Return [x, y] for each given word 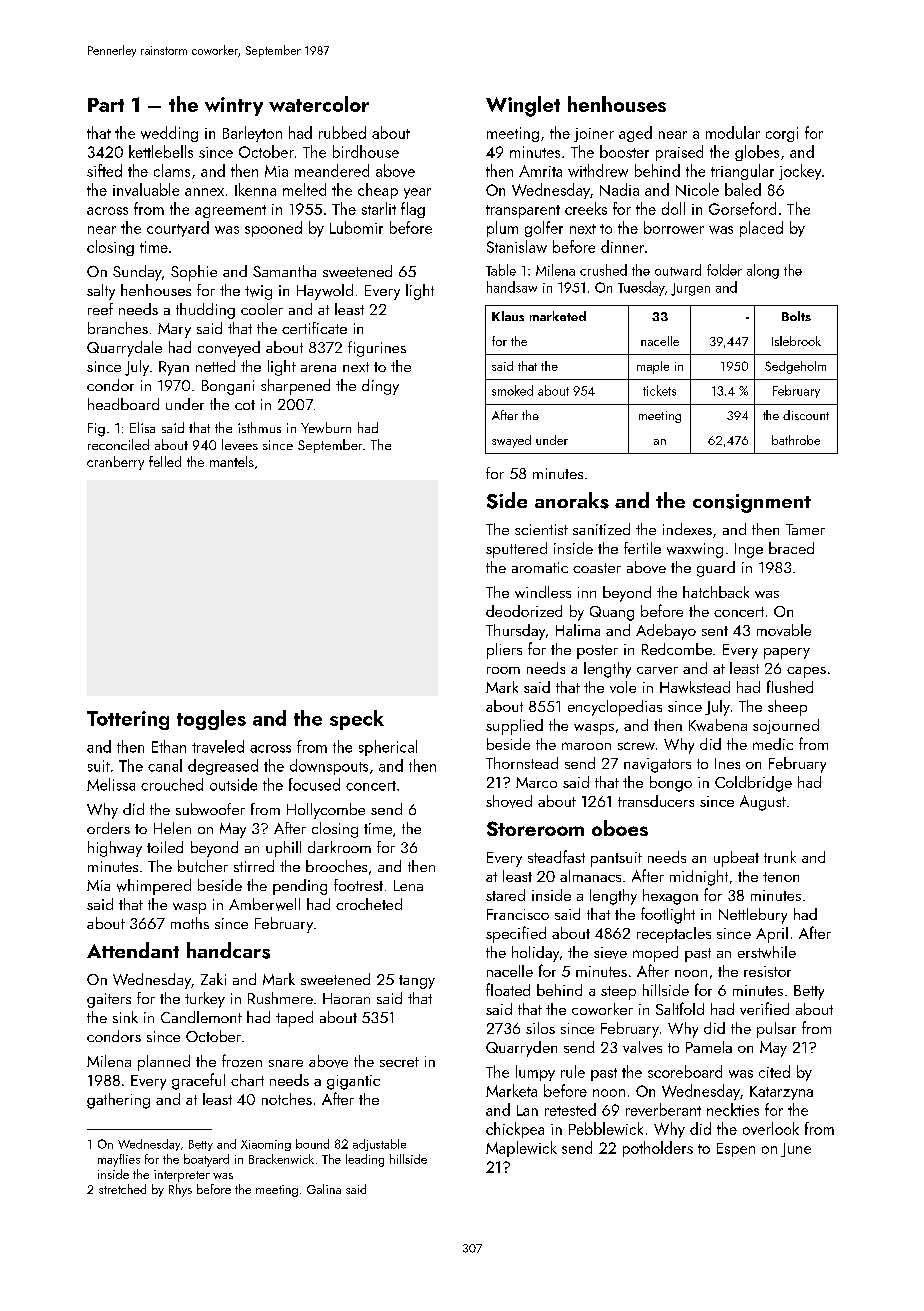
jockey [800, 172]
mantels [232, 461]
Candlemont [201, 1017]
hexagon [670, 897]
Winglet [523, 106]
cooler [262, 309]
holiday [535, 954]
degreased [223, 767]
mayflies [119, 1160]
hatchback [716, 592]
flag [413, 210]
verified [764, 1008]
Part [106, 105]
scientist [541, 529]
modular [733, 132]
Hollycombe [326, 811]
